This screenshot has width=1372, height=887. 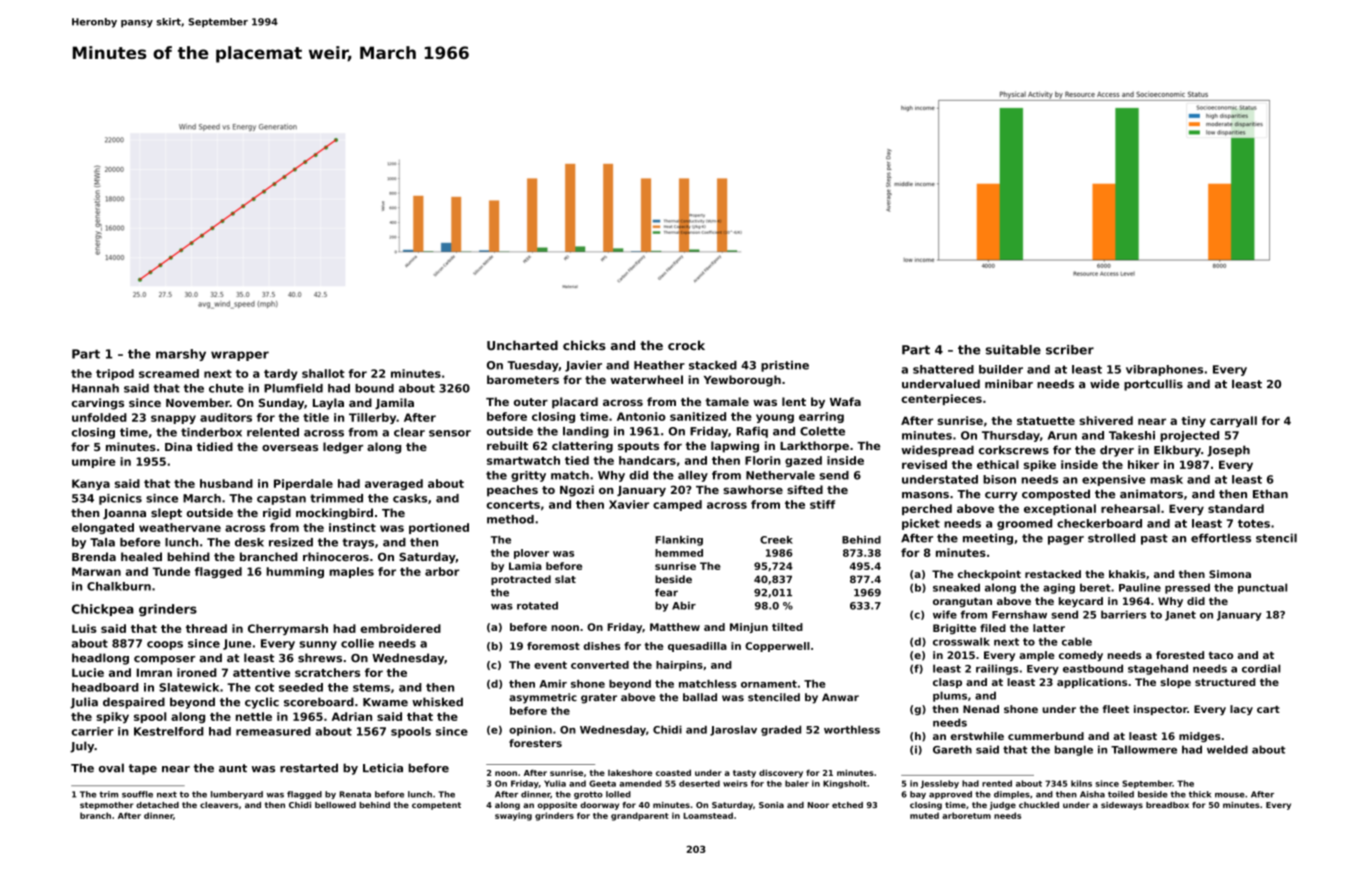 What do you see at coordinates (814, 447) in the screenshot?
I see `Larkthorpe` at bounding box center [814, 447].
